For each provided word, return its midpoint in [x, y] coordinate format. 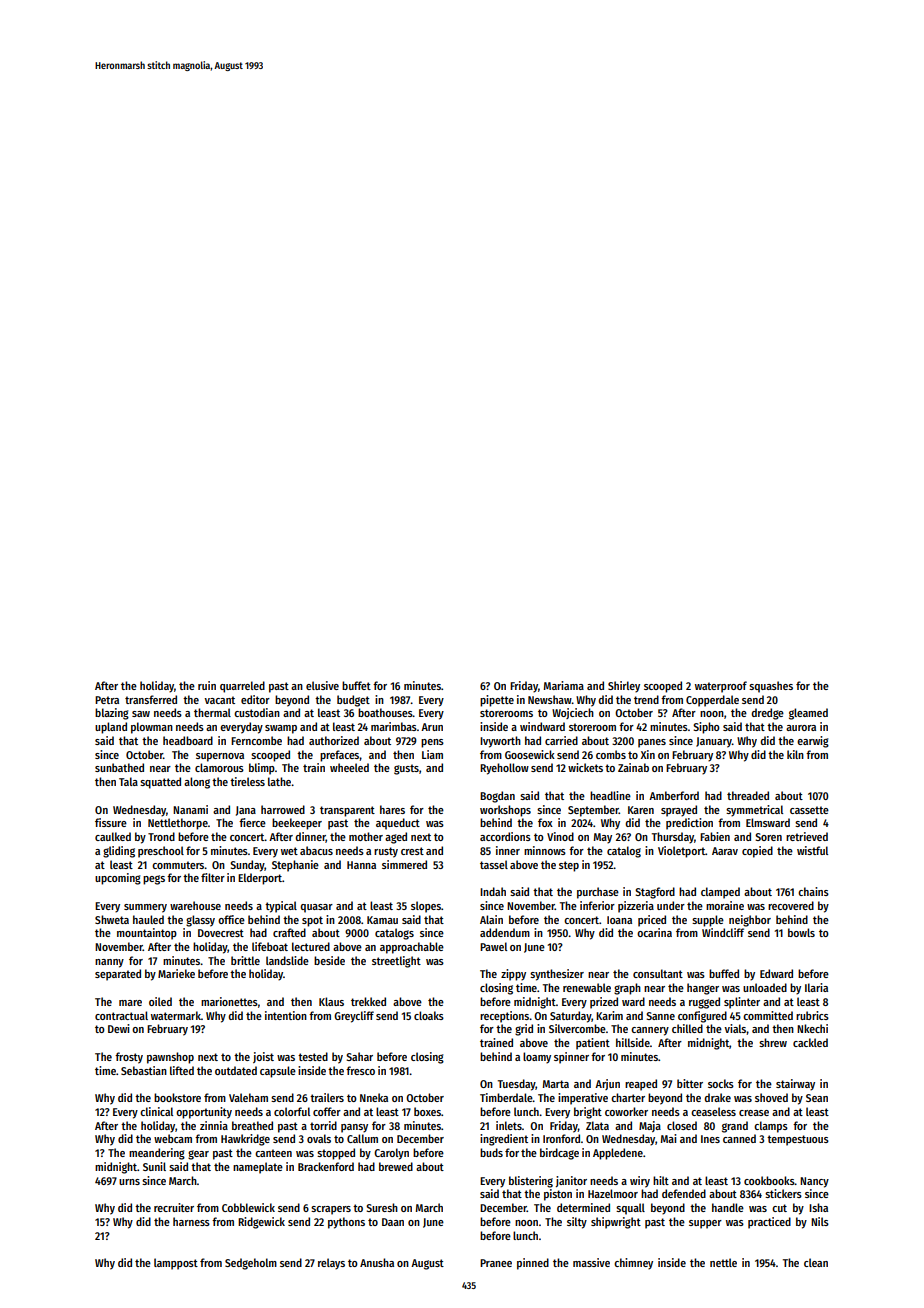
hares [392, 809]
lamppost [176, 1264]
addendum [505, 932]
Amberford [674, 795]
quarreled [242, 687]
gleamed [808, 714]
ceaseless [713, 1111]
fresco [360, 1070]
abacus [316, 850]
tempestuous [798, 1140]
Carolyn [391, 1154]
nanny [109, 963]
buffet [356, 685]
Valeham [248, 1097]
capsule [278, 1072]
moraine [725, 905]
